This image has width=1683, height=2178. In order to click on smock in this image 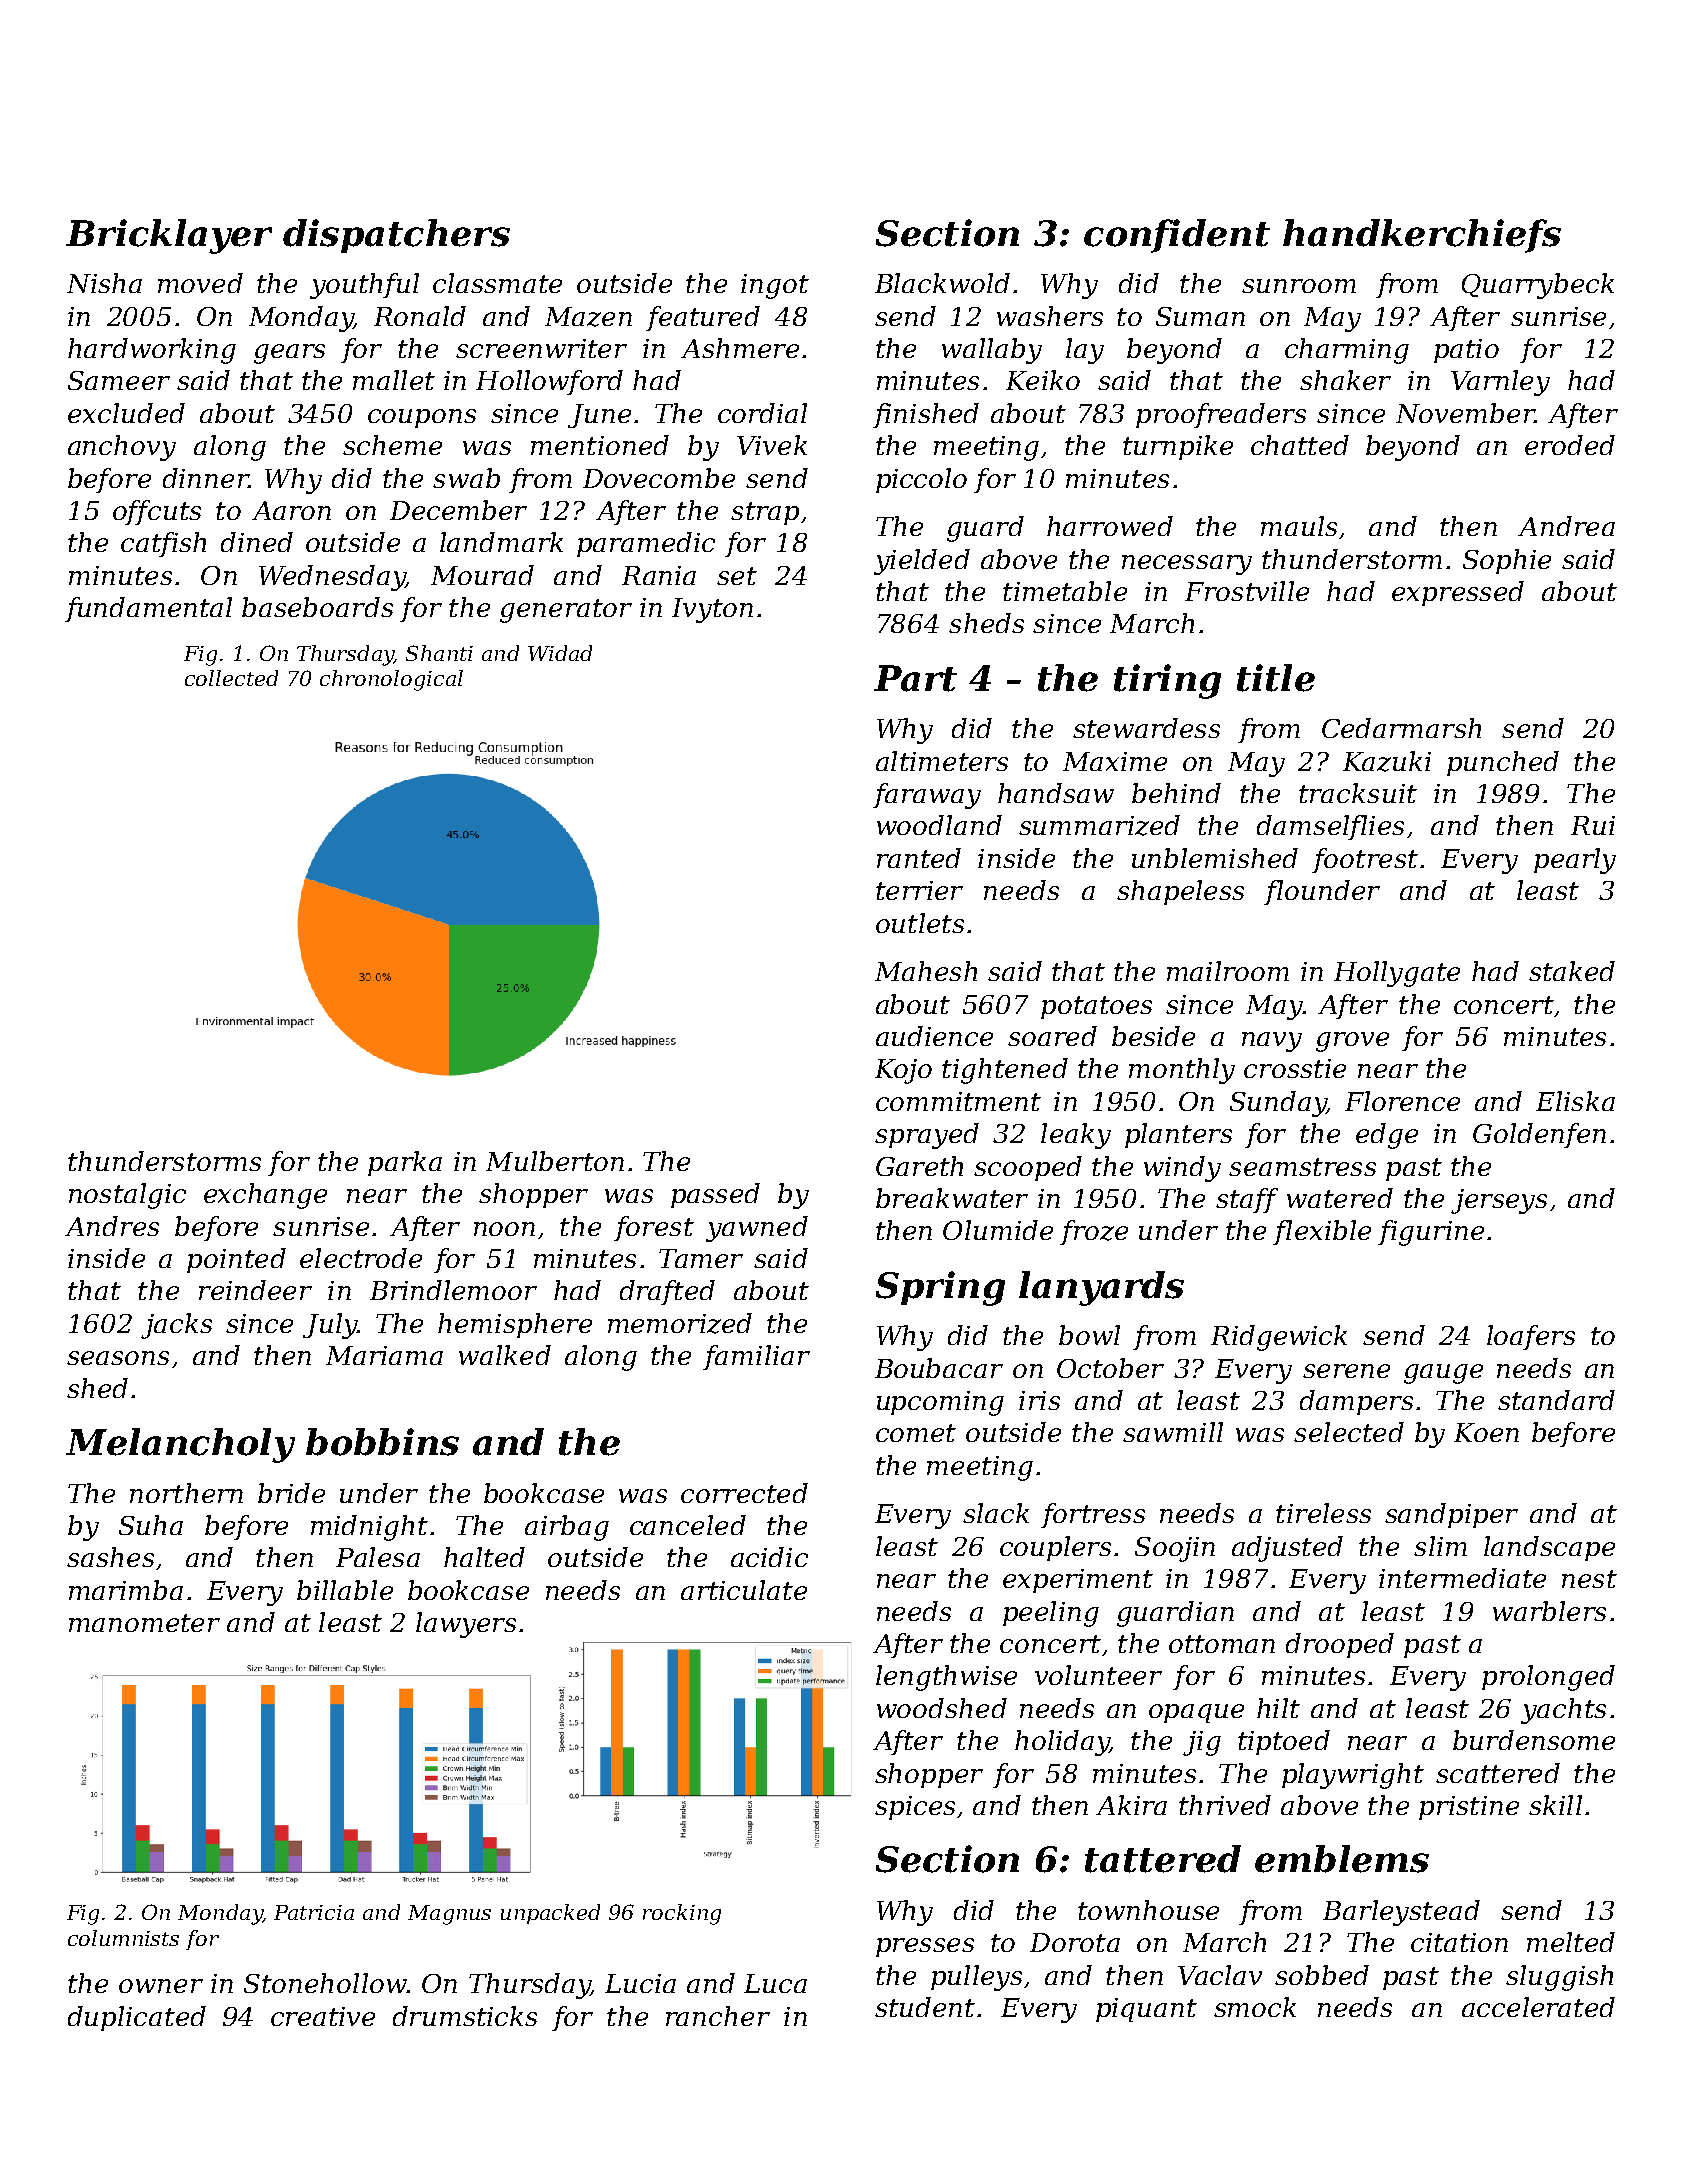, I will do `click(1255, 2007)`.
